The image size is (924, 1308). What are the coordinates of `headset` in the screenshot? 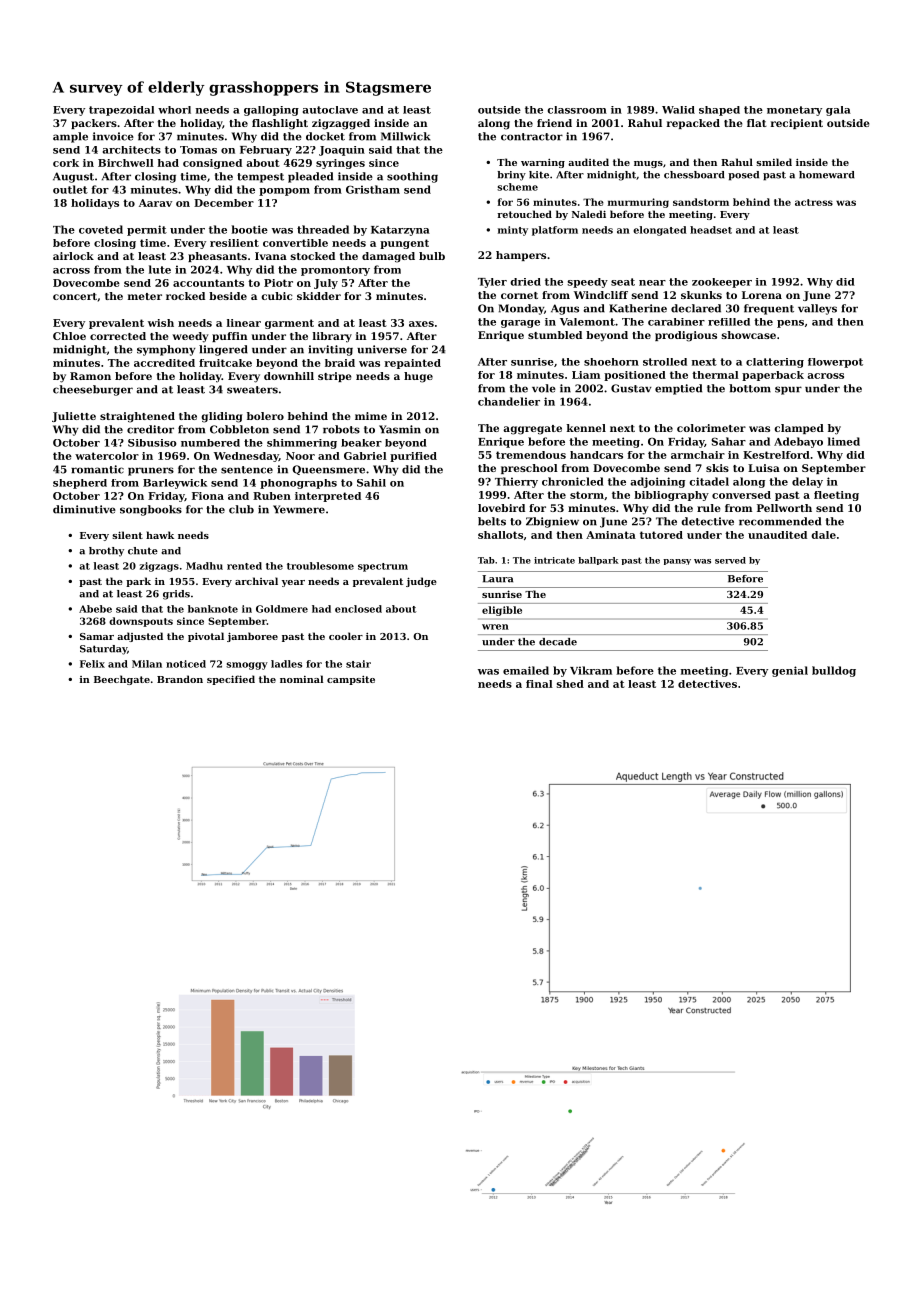 It's located at (711, 230).
